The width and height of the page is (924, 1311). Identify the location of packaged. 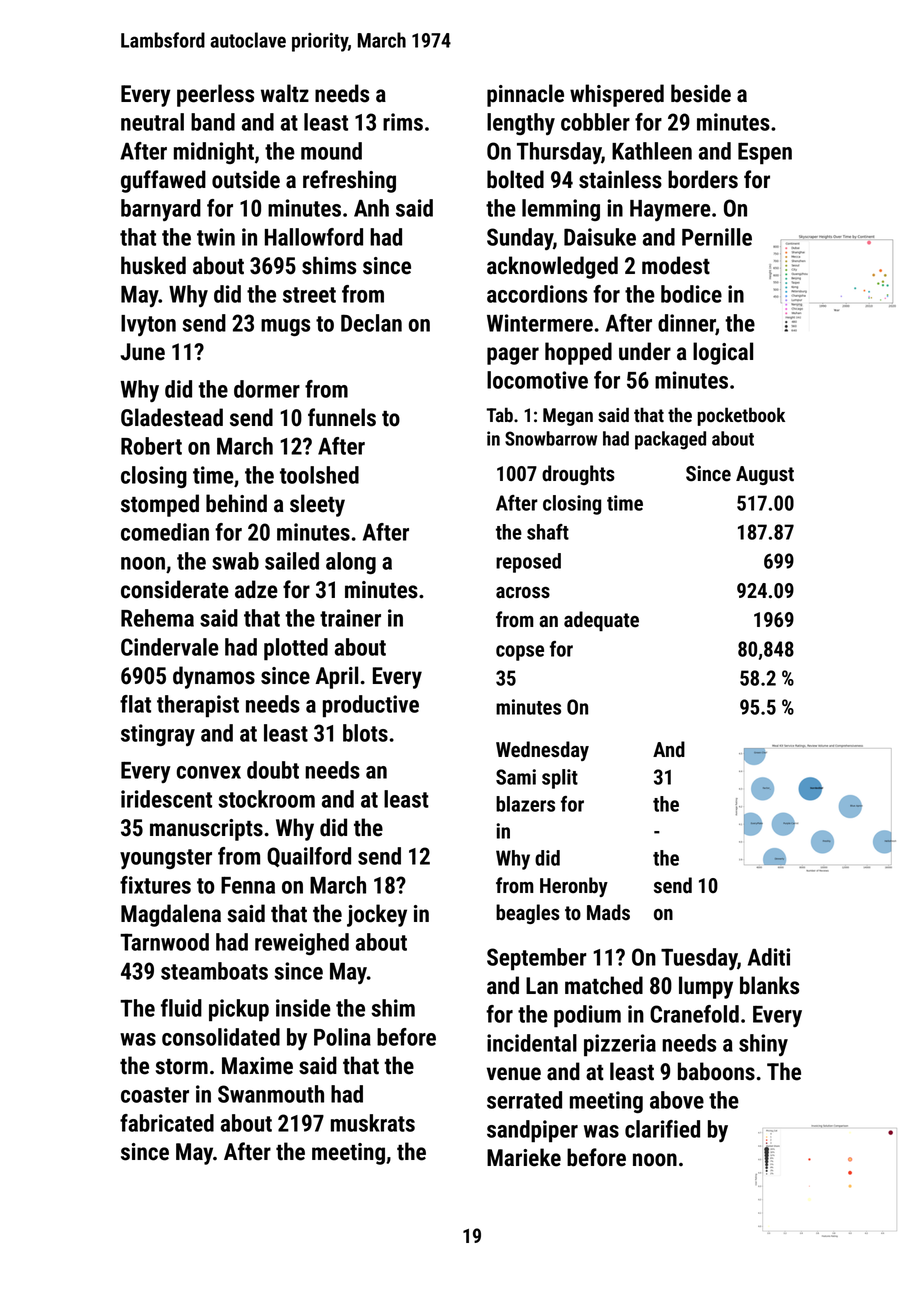
(670, 440).
